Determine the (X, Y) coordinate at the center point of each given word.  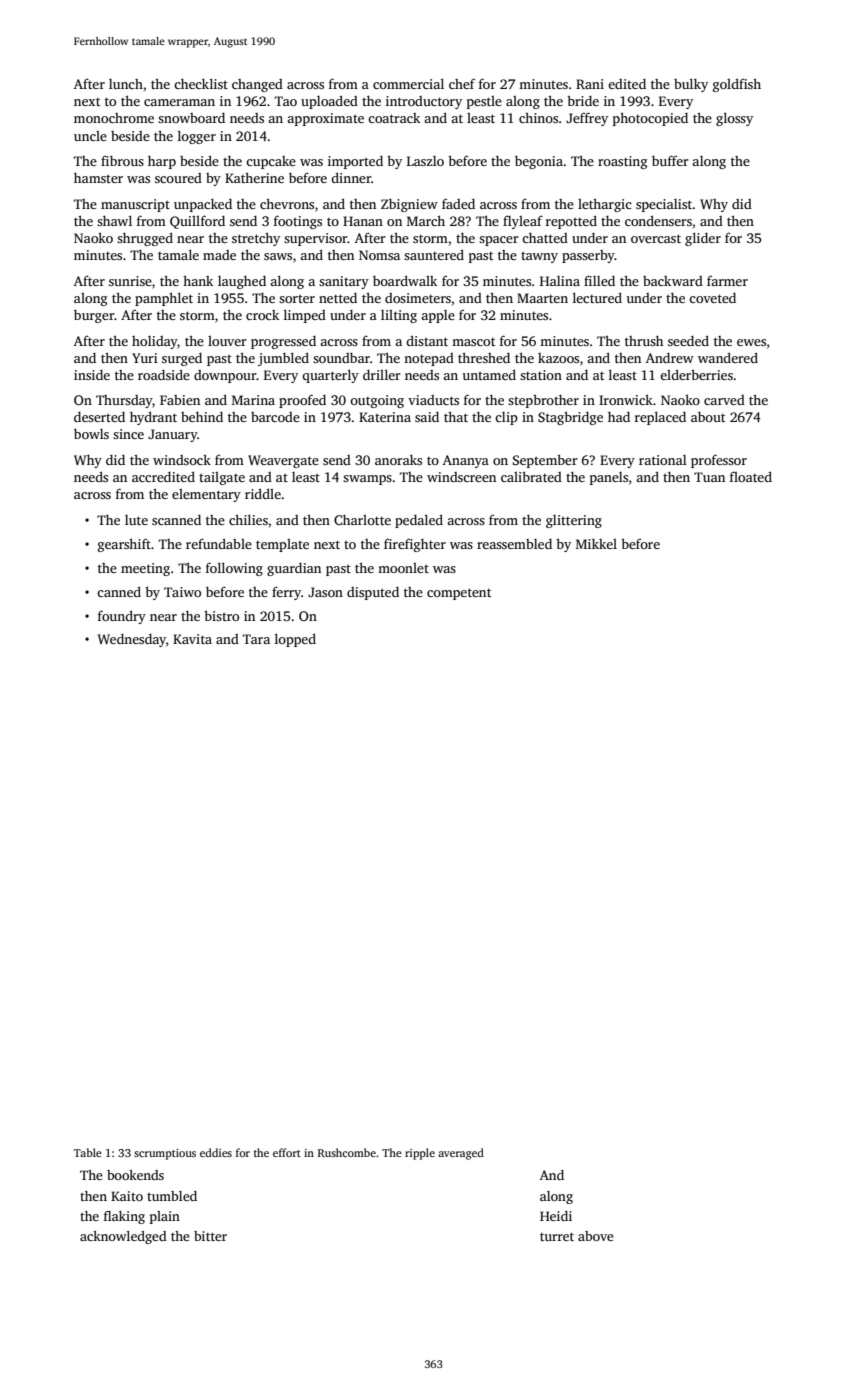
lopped (295, 640)
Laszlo (425, 161)
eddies (216, 1152)
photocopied (650, 119)
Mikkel (596, 543)
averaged (461, 1154)
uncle (90, 136)
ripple (420, 1154)
